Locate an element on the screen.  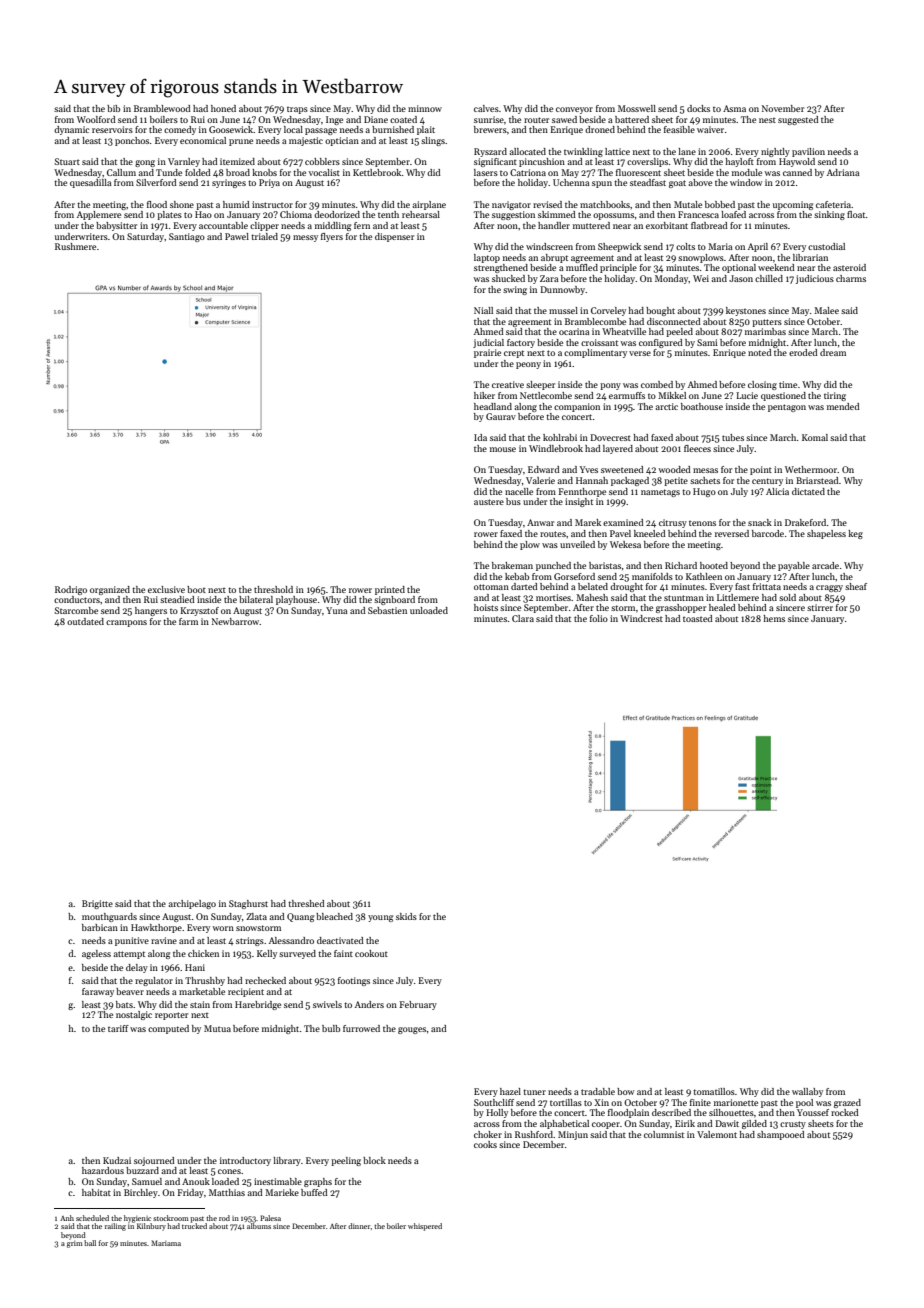
calves is located at coordinates (486, 108).
